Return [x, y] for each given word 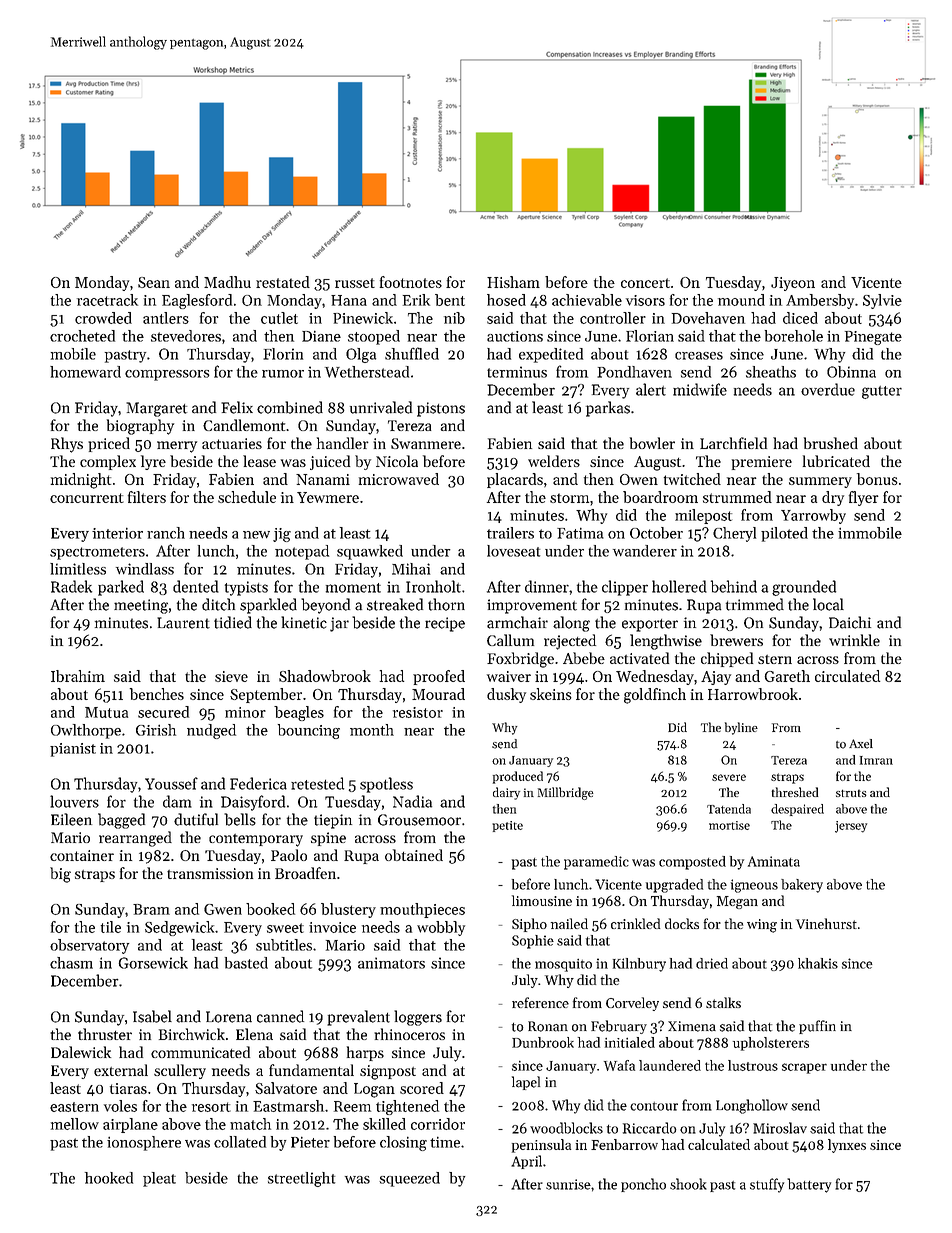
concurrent [87, 498]
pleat [159, 1179]
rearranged [135, 839]
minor [245, 712]
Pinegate [873, 338]
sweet [285, 928]
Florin [283, 354]
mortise [729, 825]
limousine [542, 900]
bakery [802, 886]
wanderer [645, 551]
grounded [804, 588]
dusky [506, 695]
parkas [608, 409]
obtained [414, 855]
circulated [847, 676]
